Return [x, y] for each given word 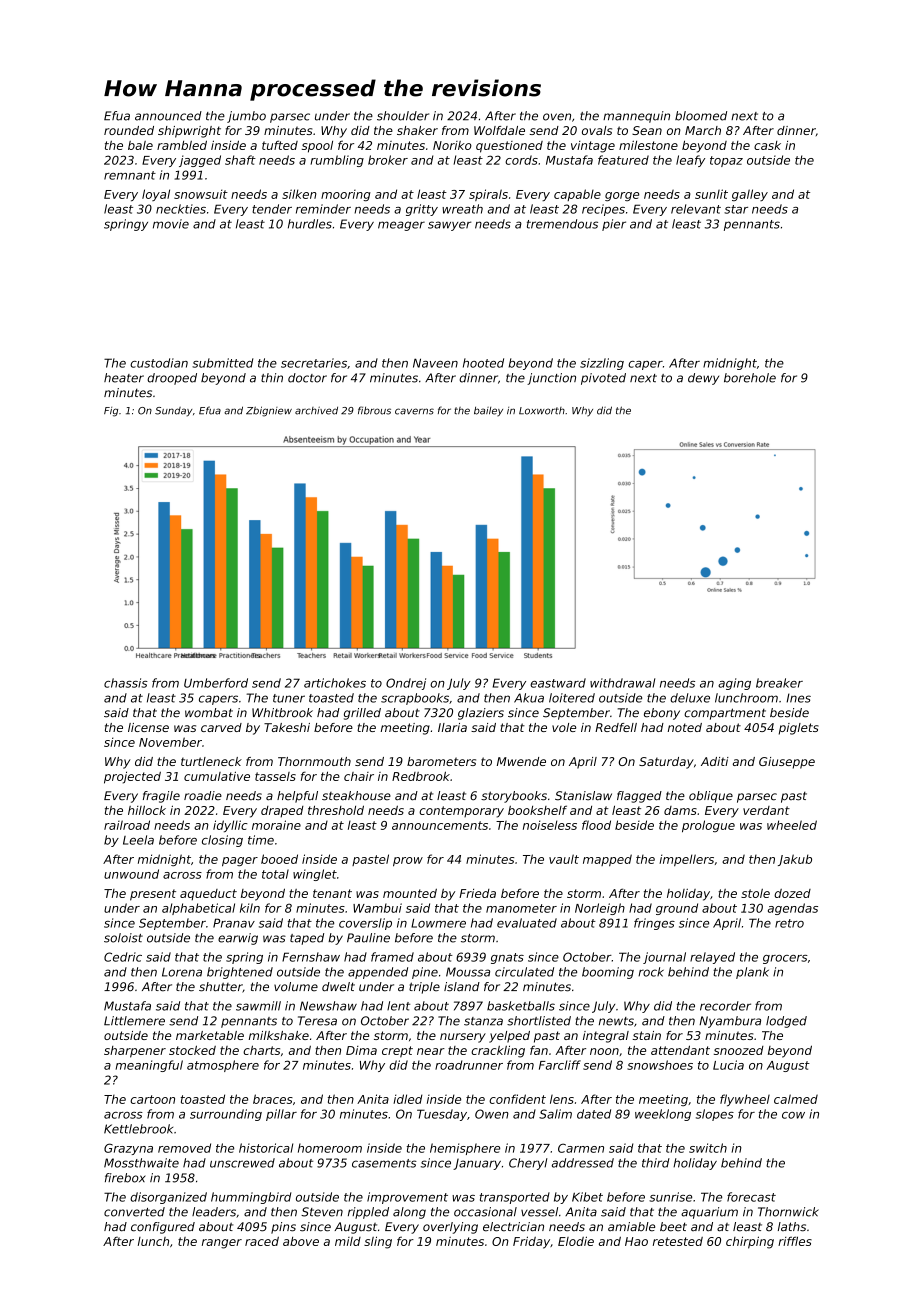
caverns [414, 411]
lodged [786, 1022]
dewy [703, 379]
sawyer [449, 226]
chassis [126, 683]
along [409, 1213]
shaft [240, 160]
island [462, 987]
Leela [138, 840]
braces [273, 1099]
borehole [750, 378]
